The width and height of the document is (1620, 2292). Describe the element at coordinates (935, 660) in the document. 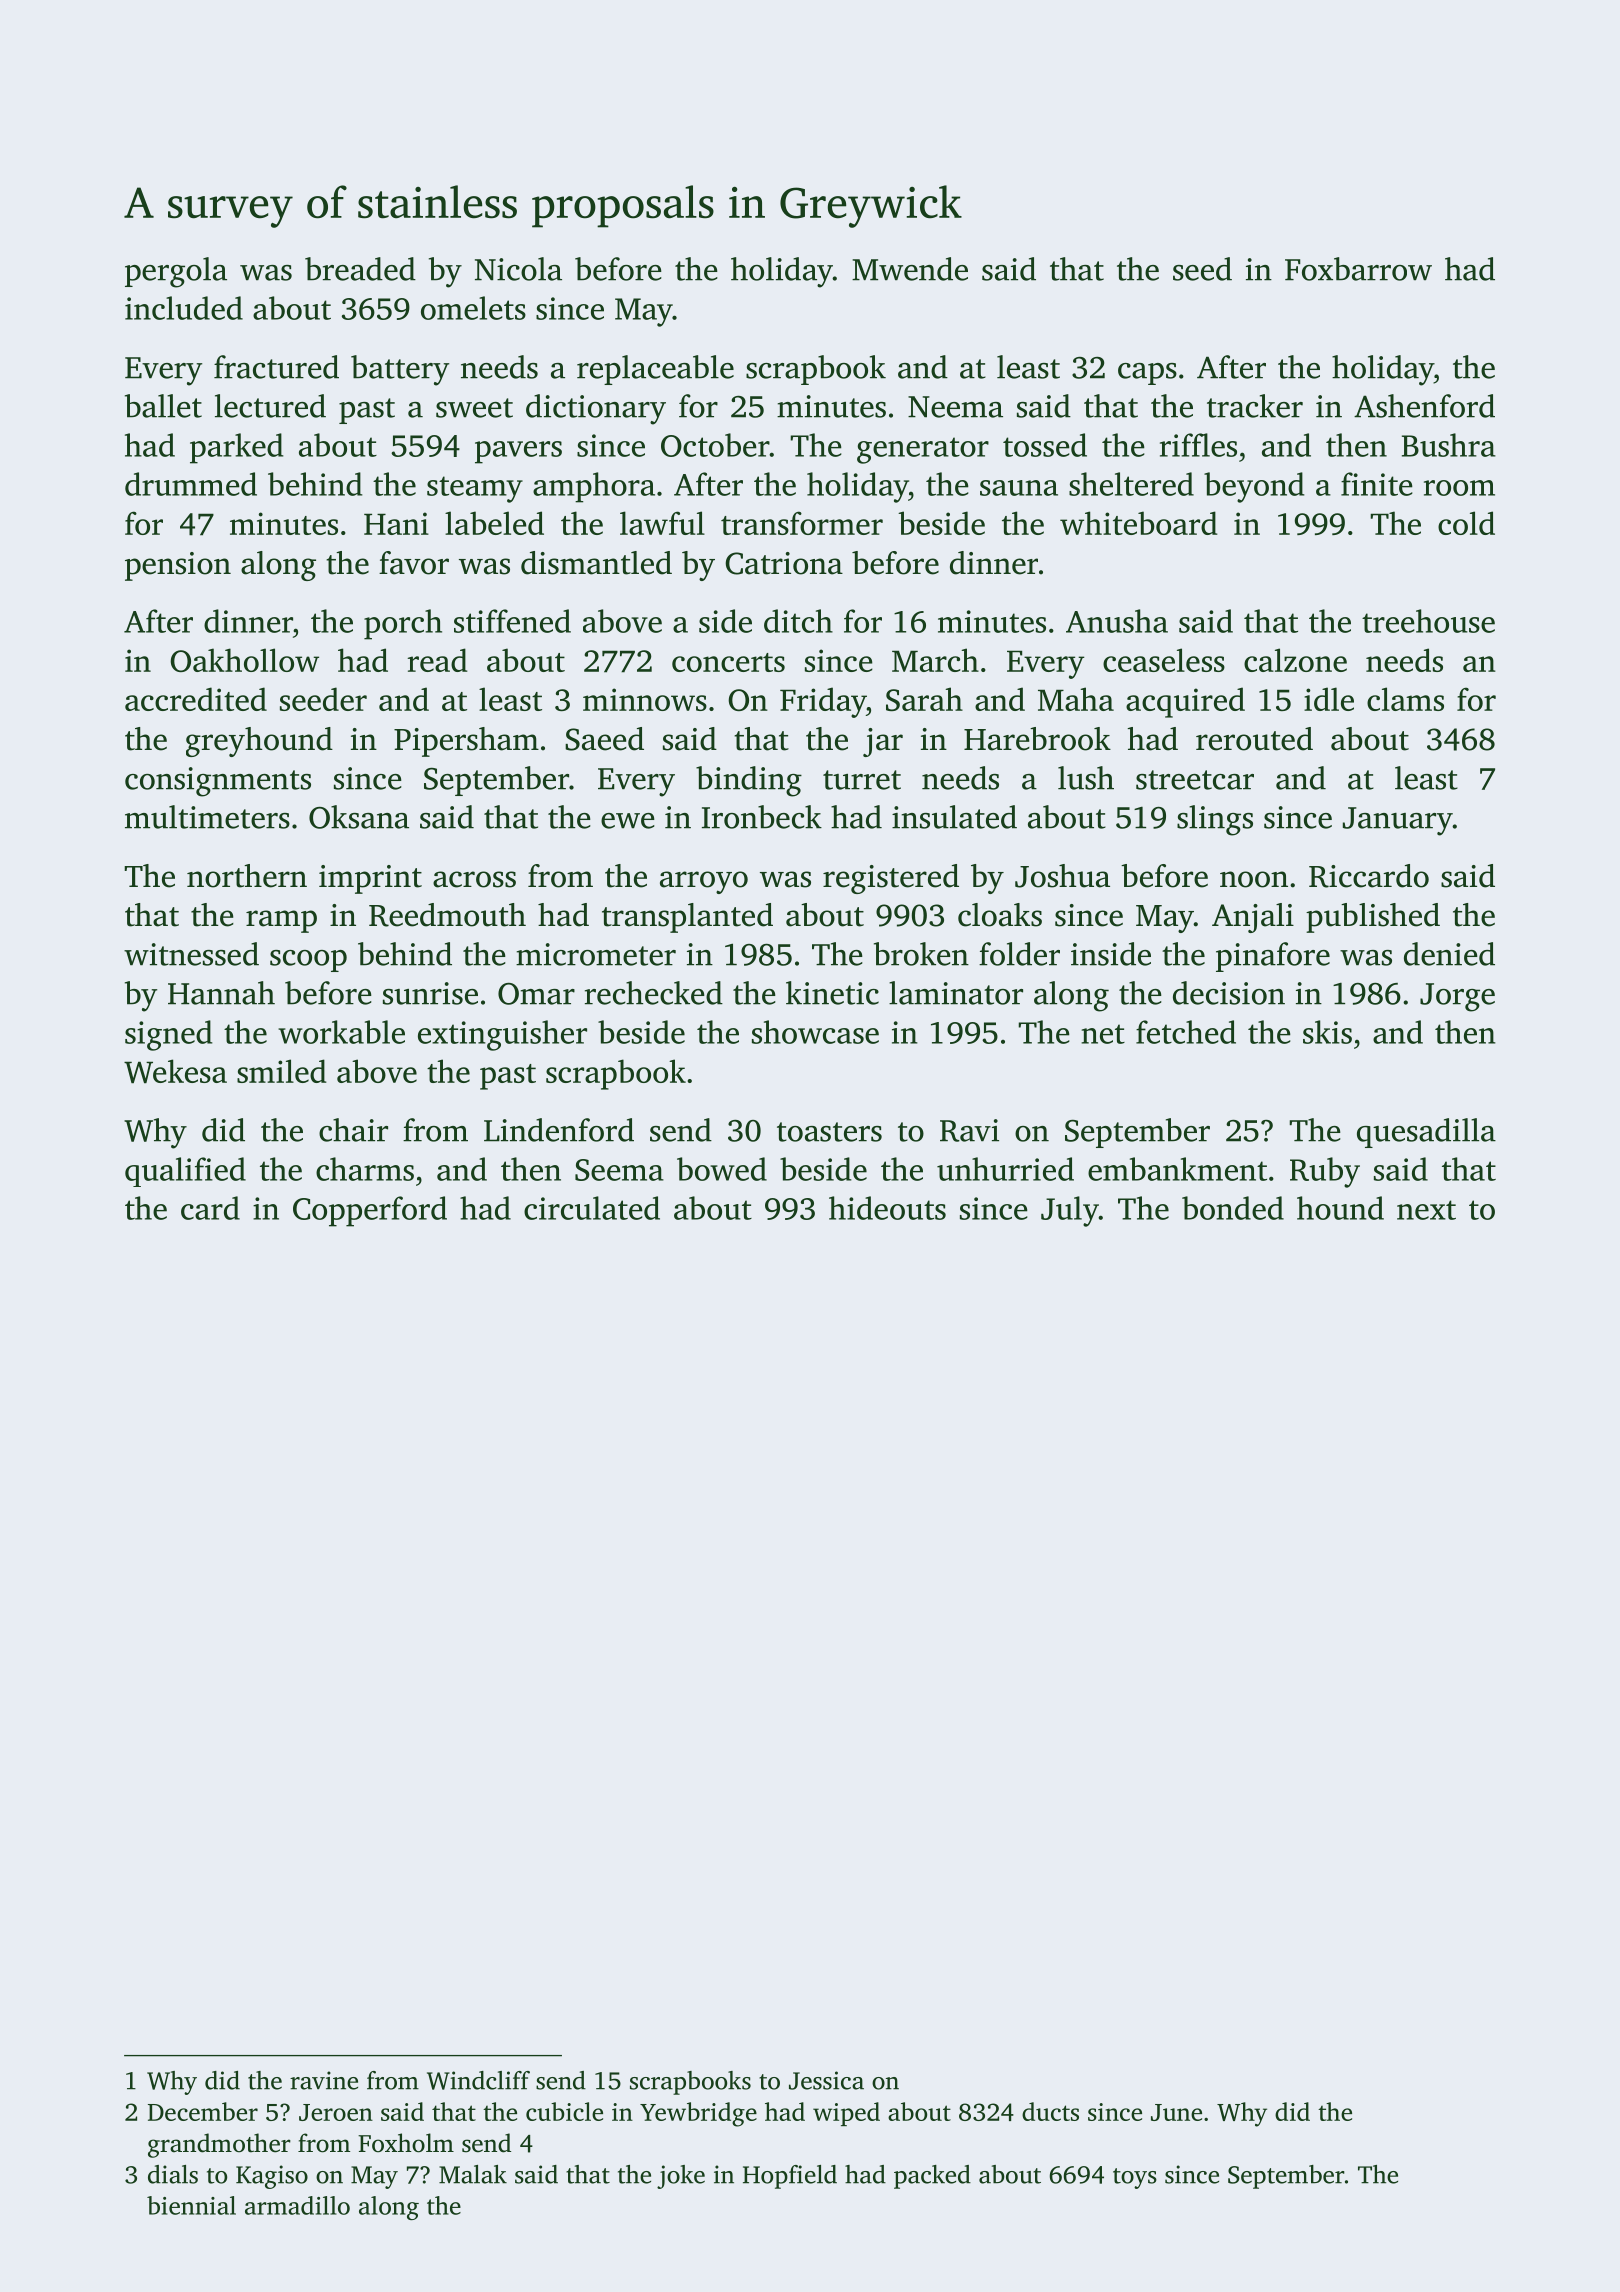

I see `March` at that location.
